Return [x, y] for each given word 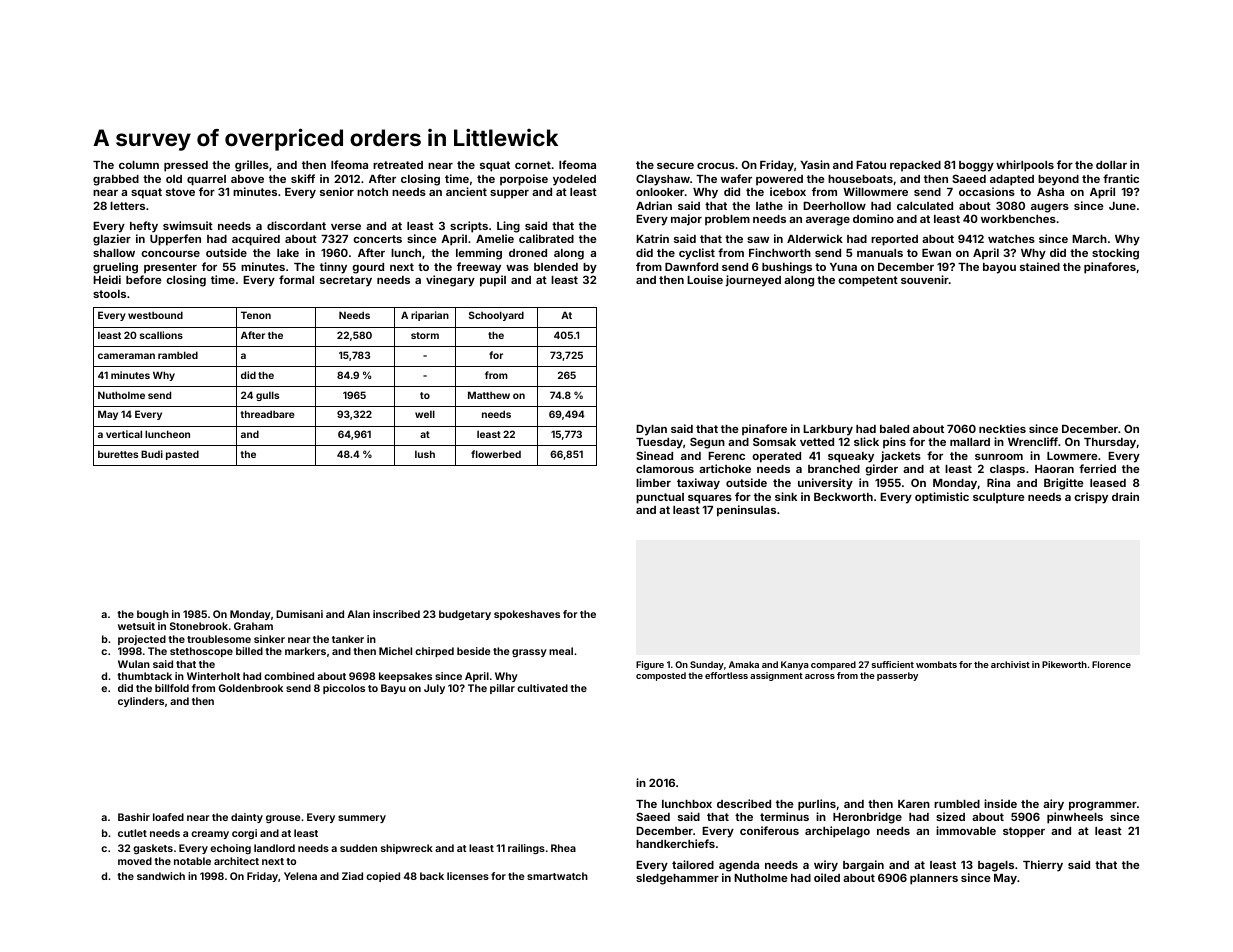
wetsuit [136, 626]
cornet [533, 165]
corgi [244, 834]
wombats [936, 664]
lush [425, 454]
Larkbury [828, 430]
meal [561, 651]
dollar [1111, 165]
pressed [186, 166]
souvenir [925, 279]
